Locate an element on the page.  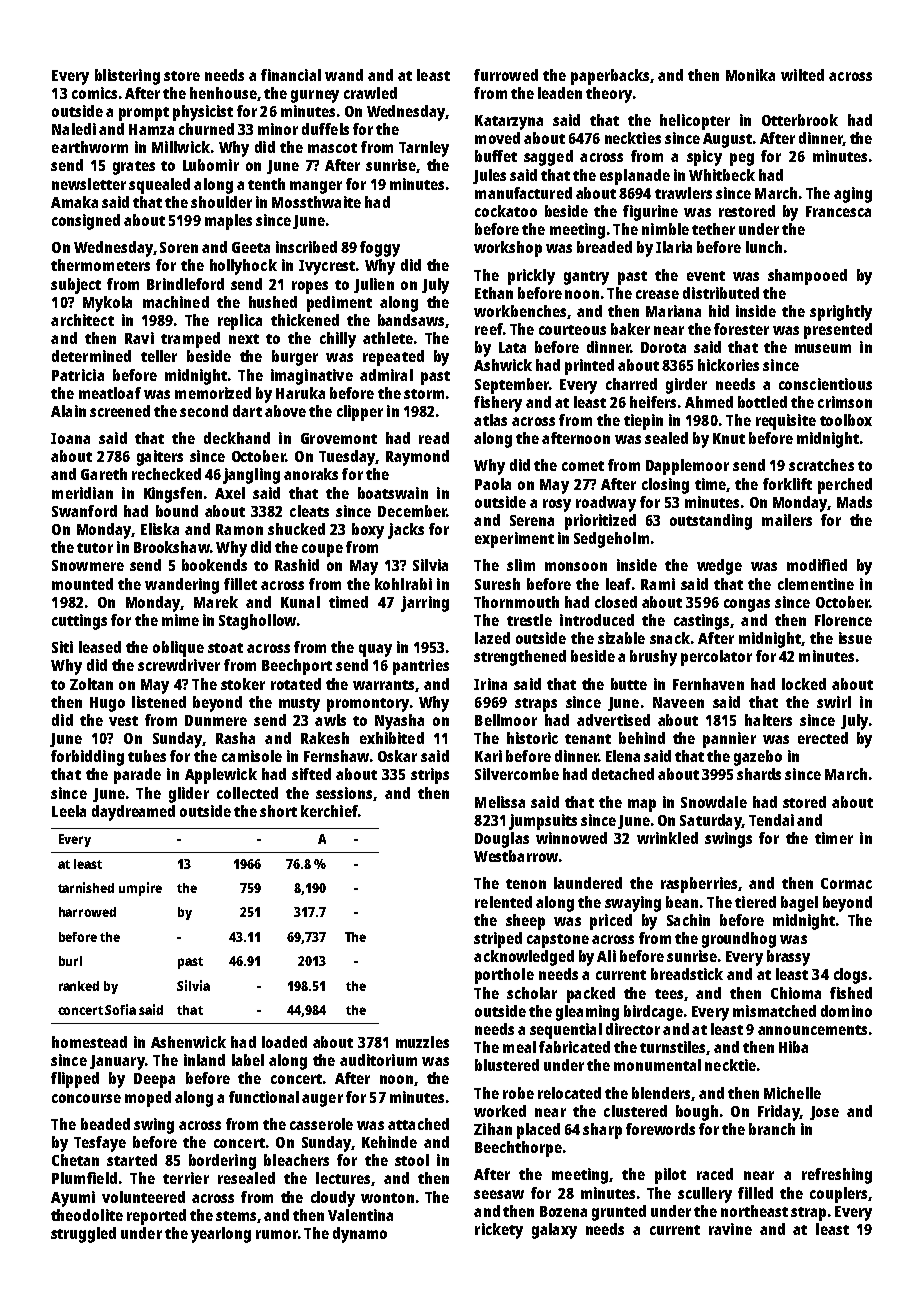
storm is located at coordinates (424, 394).
